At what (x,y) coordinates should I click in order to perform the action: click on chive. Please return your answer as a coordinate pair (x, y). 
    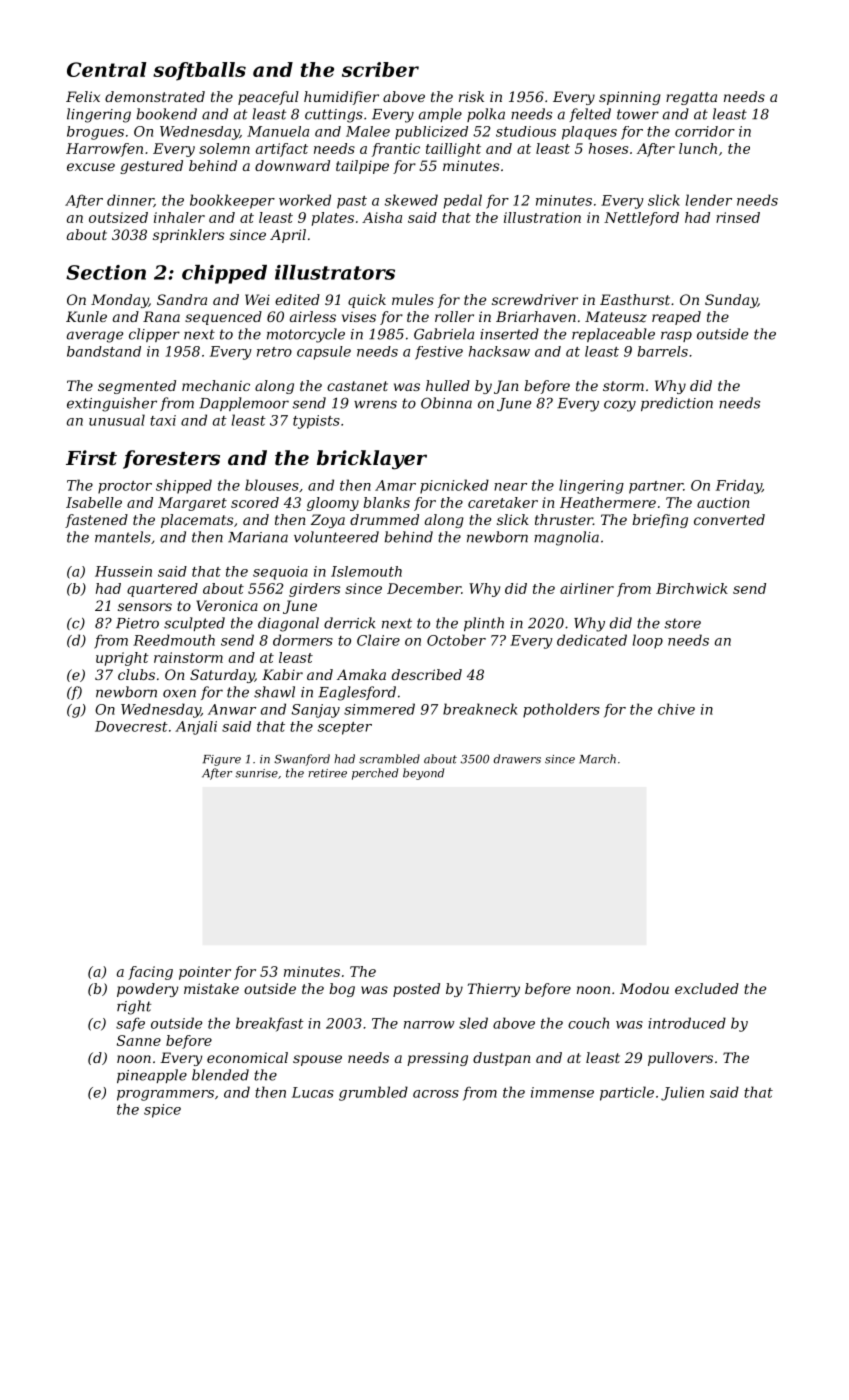
    Looking at the image, I should click on (676, 709).
